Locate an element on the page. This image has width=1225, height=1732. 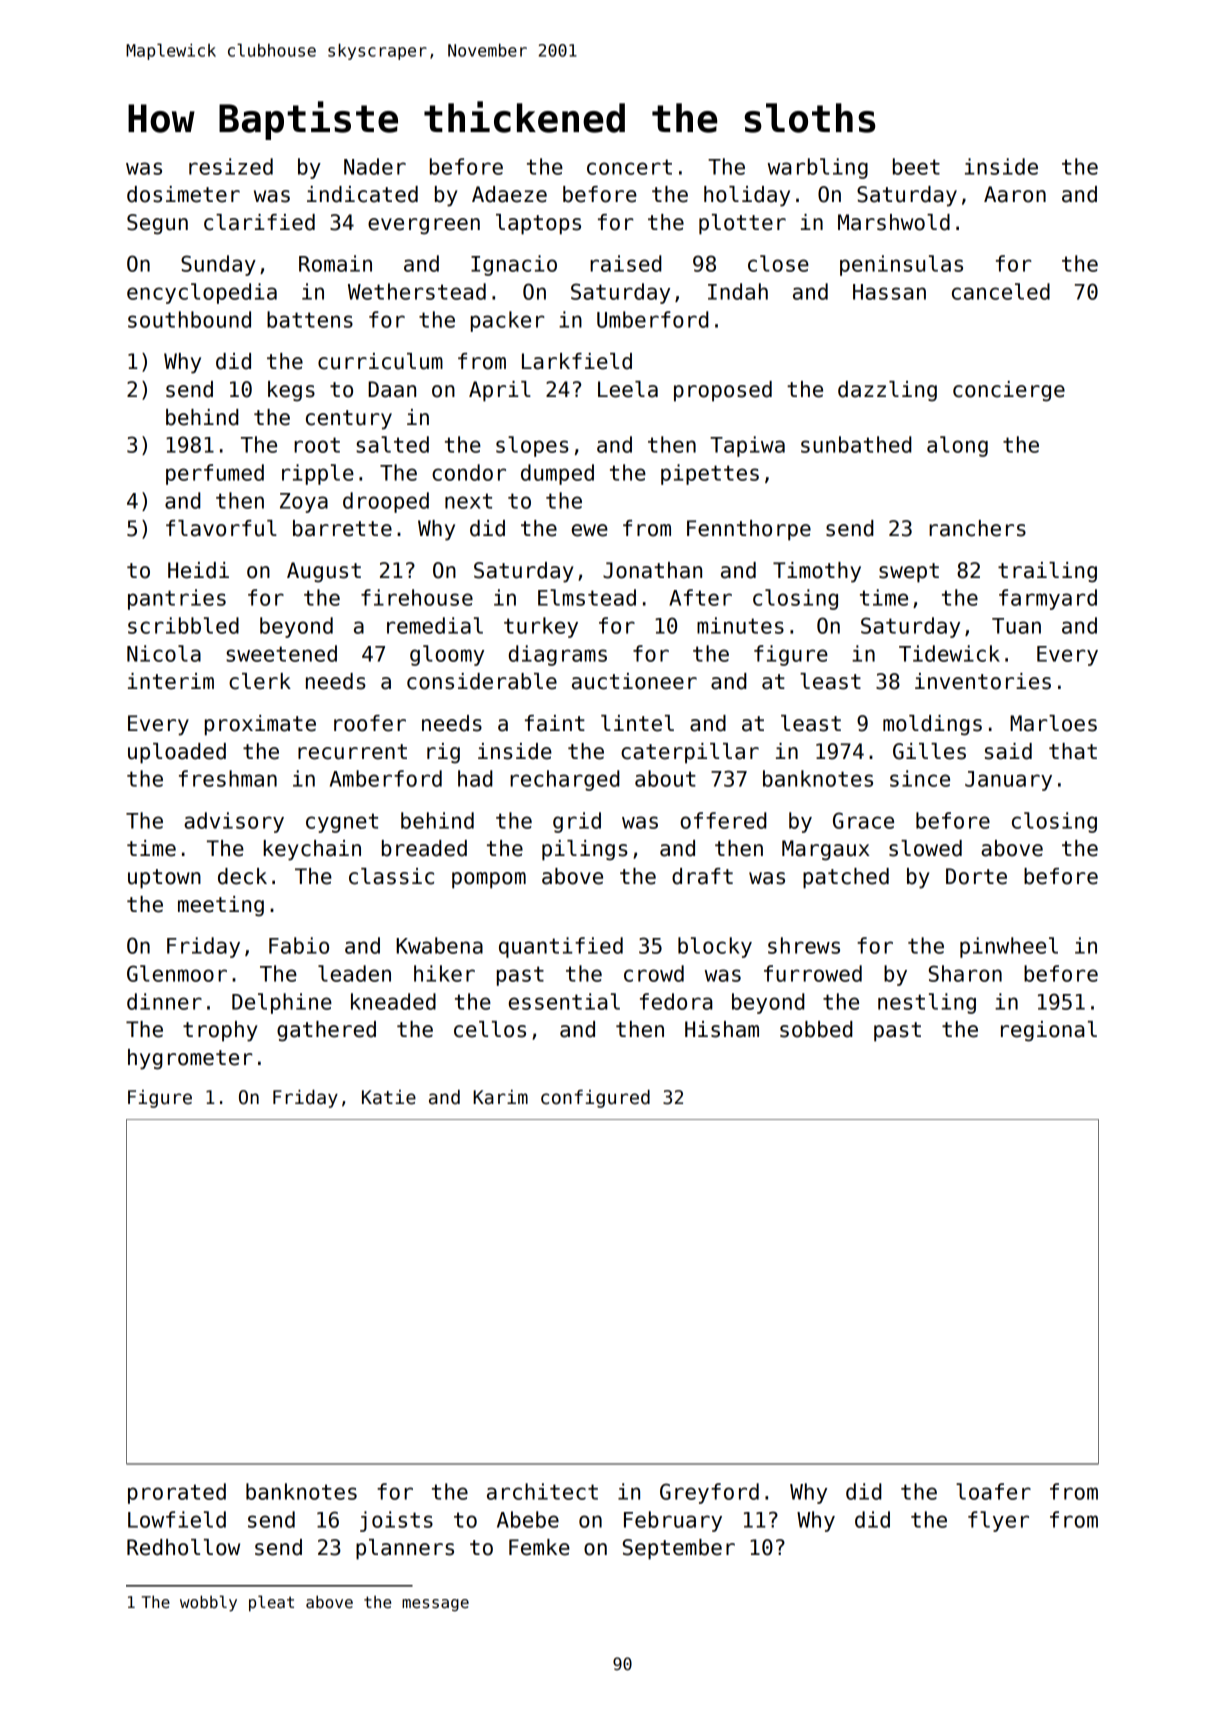
sweetened is located at coordinates (281, 653).
